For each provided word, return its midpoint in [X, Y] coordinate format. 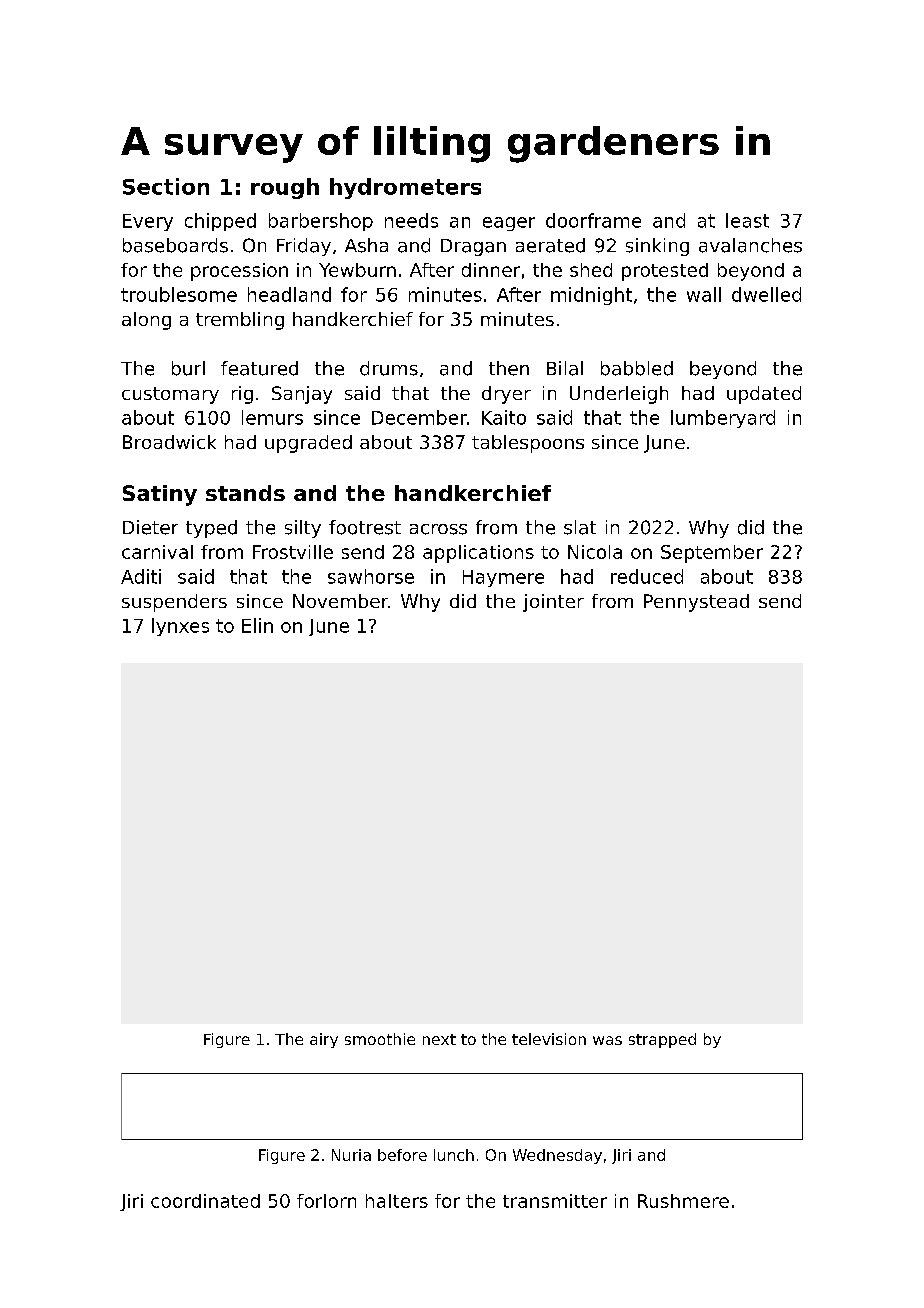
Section [166, 186]
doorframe [593, 220]
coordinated [205, 1201]
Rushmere [683, 1201]
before [402, 1155]
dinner [491, 270]
